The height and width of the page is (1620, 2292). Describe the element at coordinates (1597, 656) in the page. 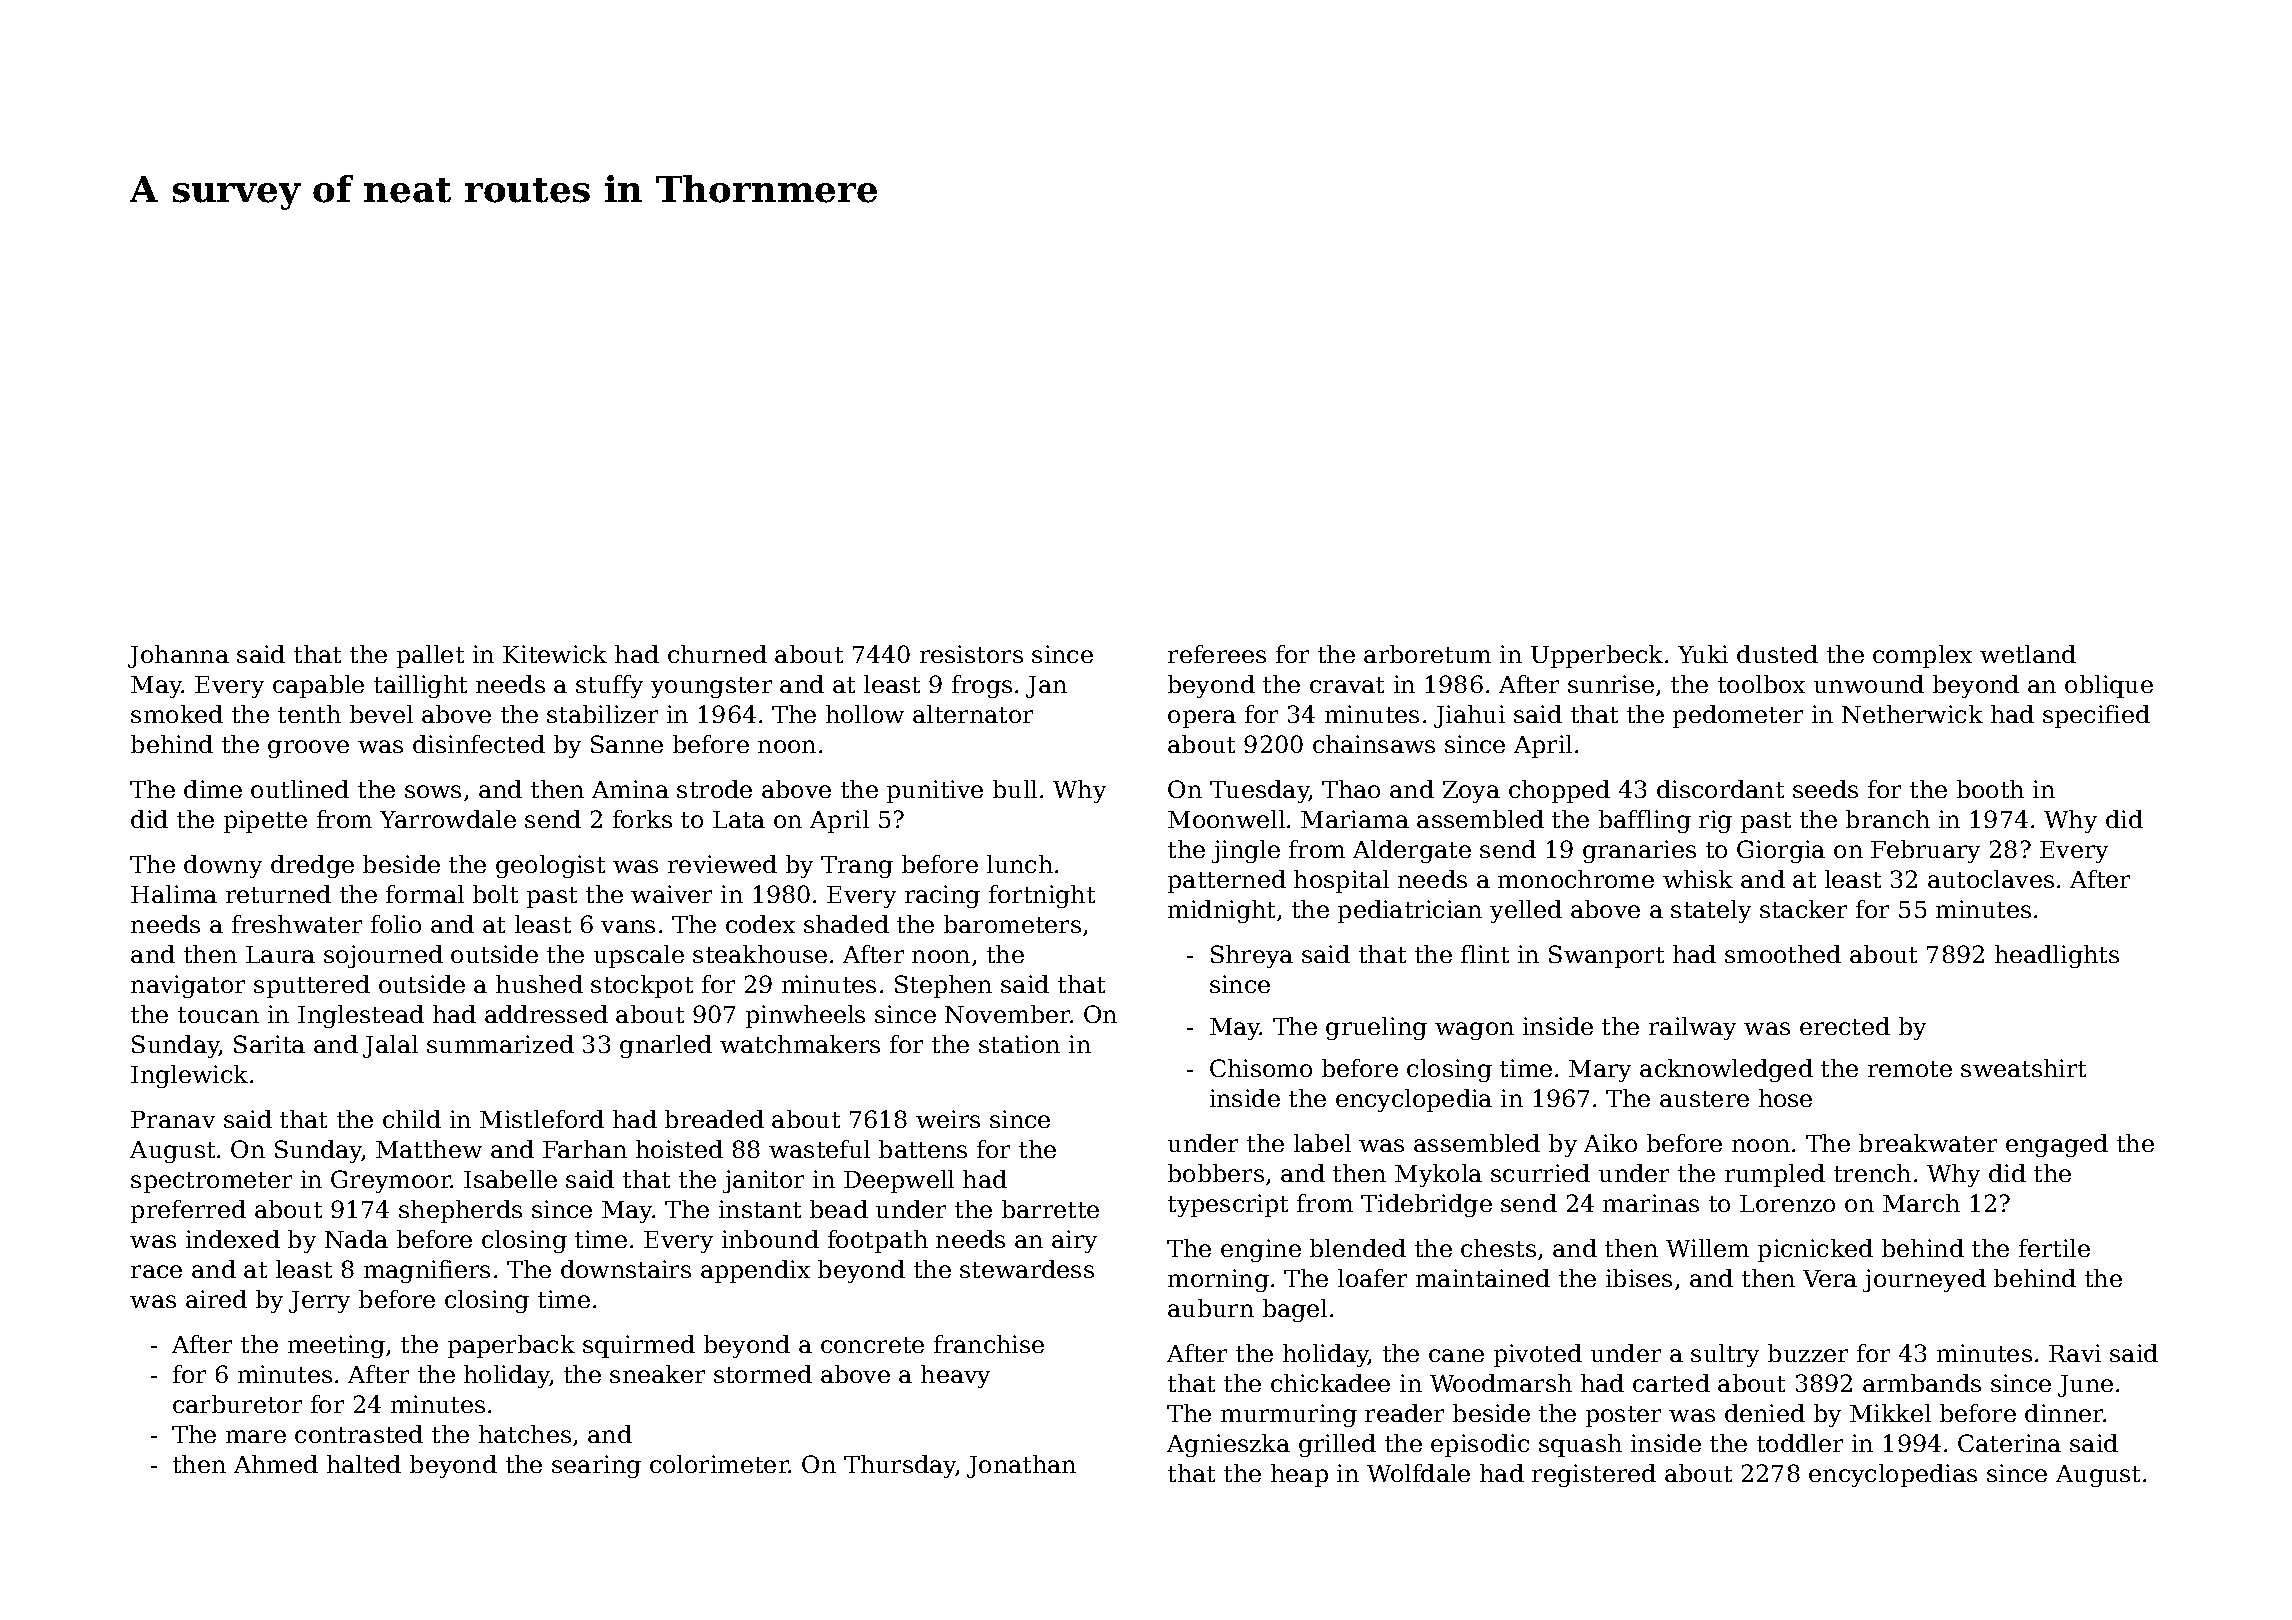

I see `Upperbeck` at that location.
